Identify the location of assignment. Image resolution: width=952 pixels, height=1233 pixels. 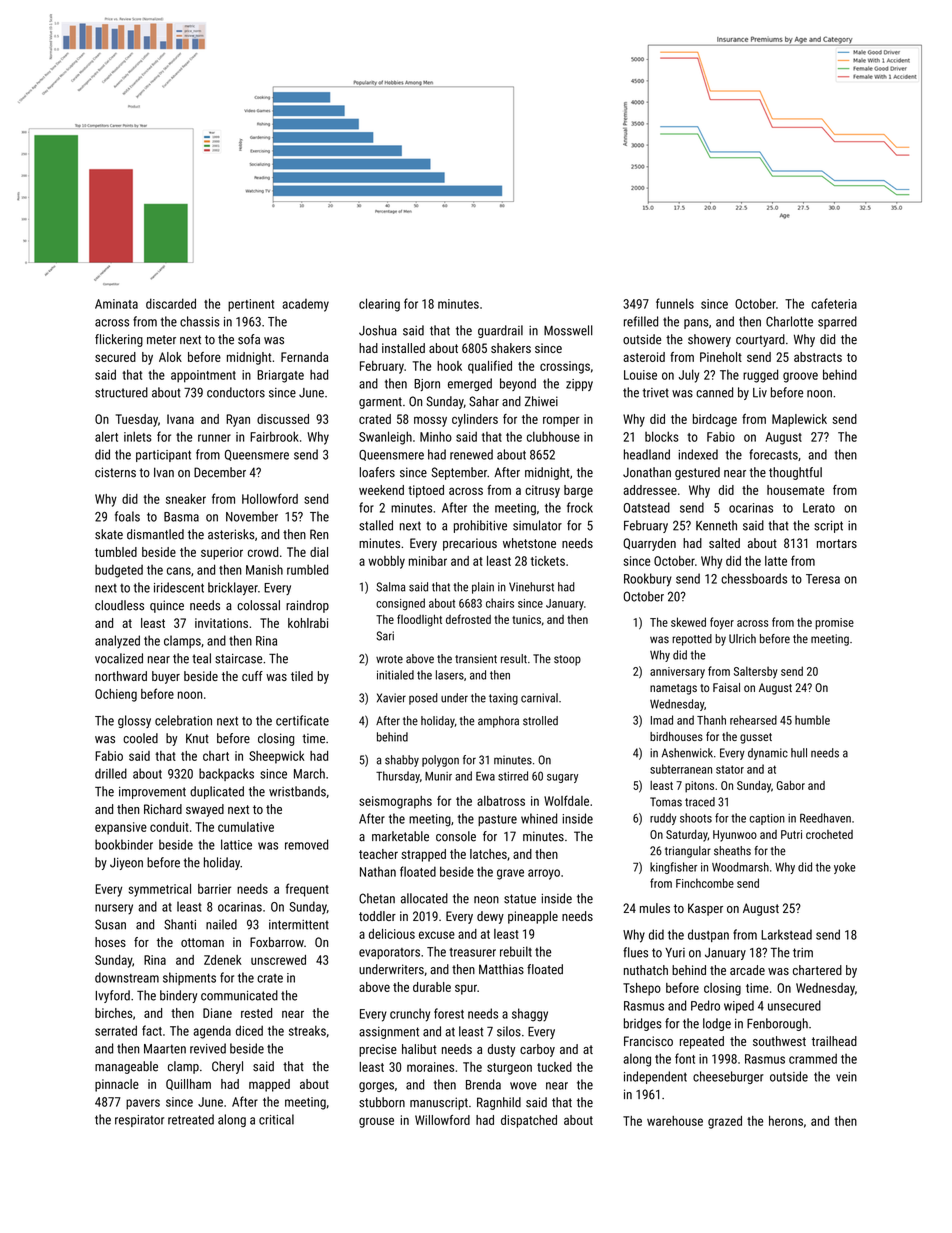
(389, 1033).
